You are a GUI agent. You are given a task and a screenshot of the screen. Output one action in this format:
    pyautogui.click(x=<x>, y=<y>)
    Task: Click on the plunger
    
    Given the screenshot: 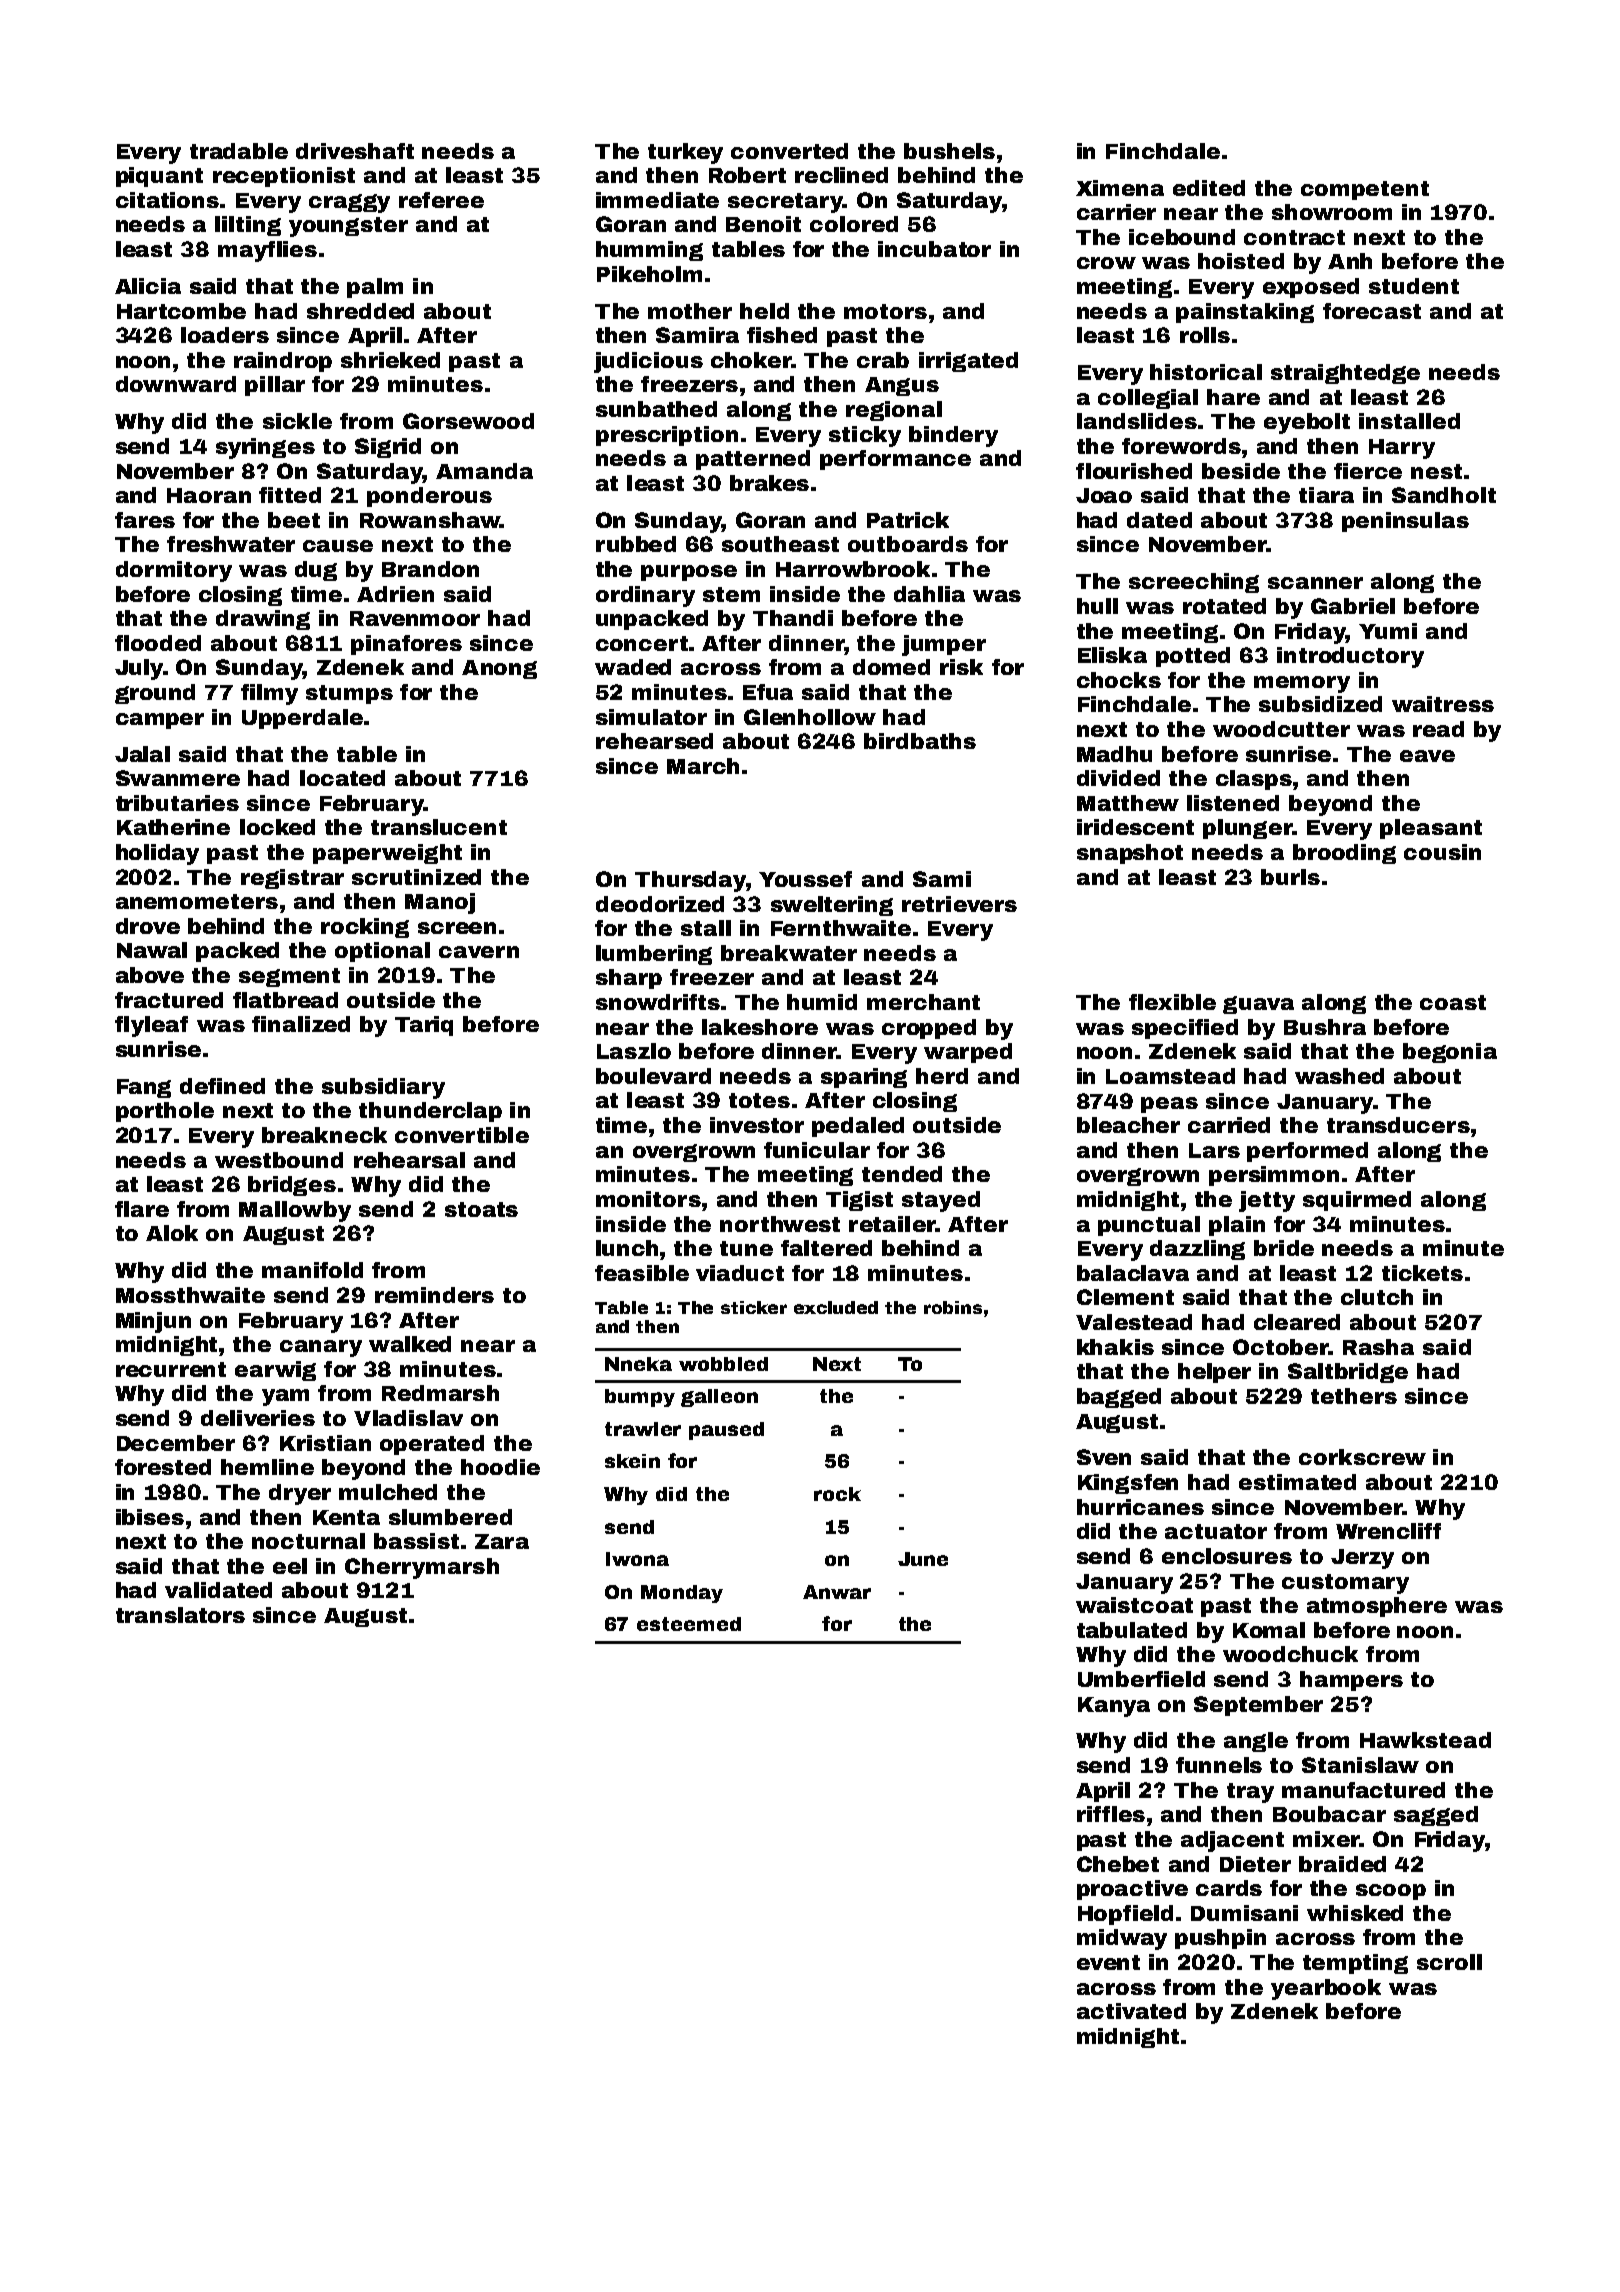 What is the action you would take?
    pyautogui.click(x=1247, y=829)
